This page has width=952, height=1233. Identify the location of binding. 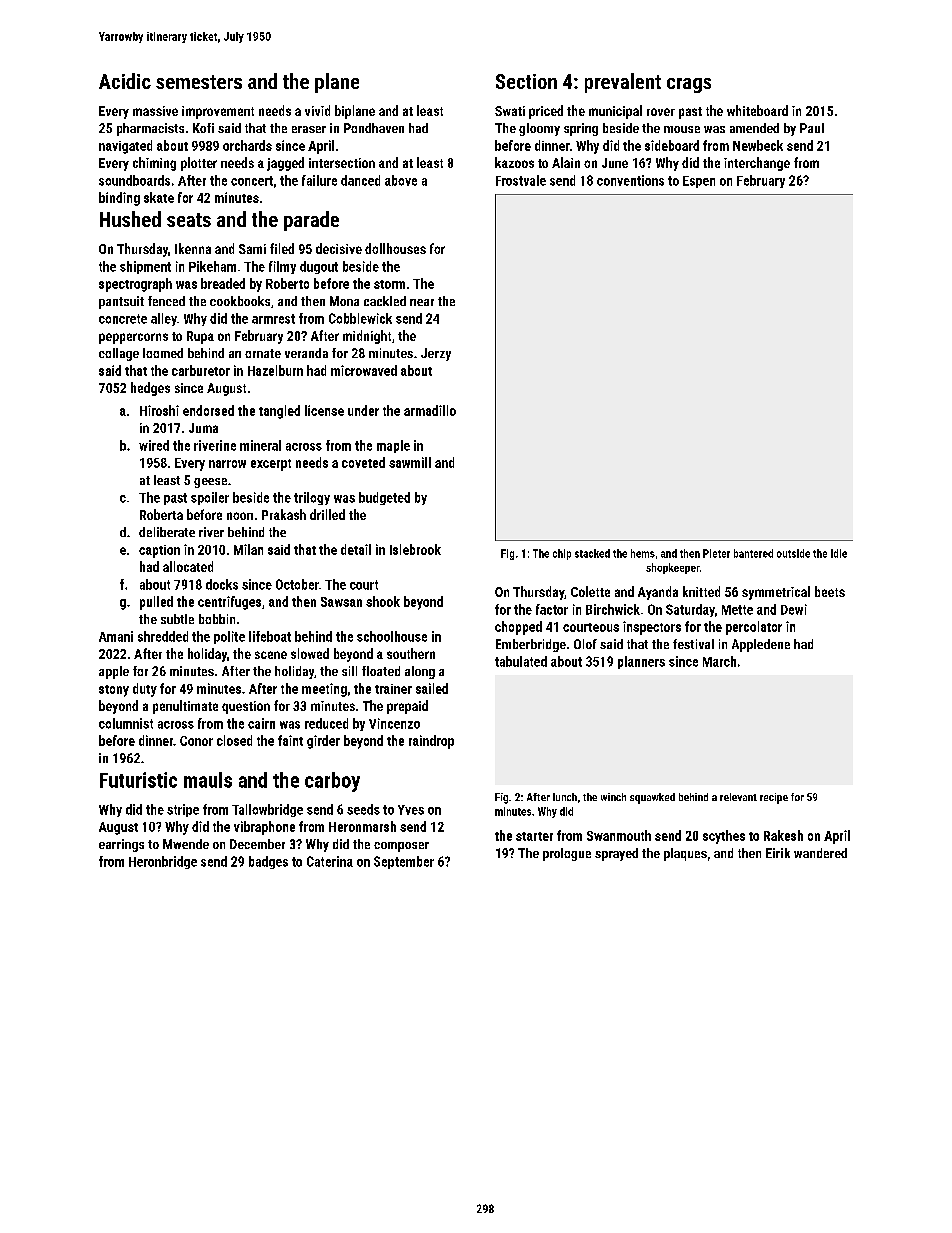
(119, 199).
